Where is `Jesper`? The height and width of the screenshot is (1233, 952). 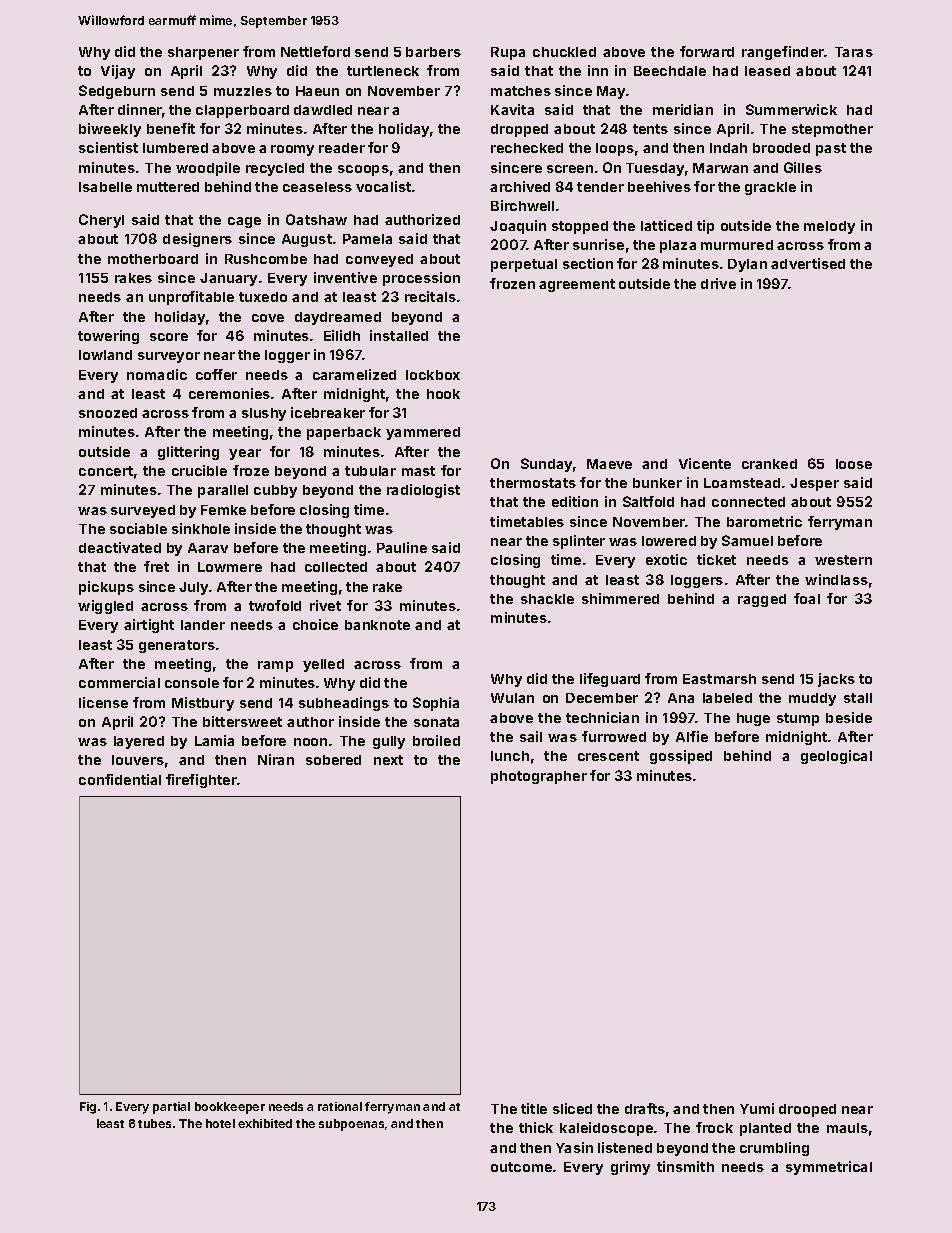
Jesper is located at coordinates (814, 484).
